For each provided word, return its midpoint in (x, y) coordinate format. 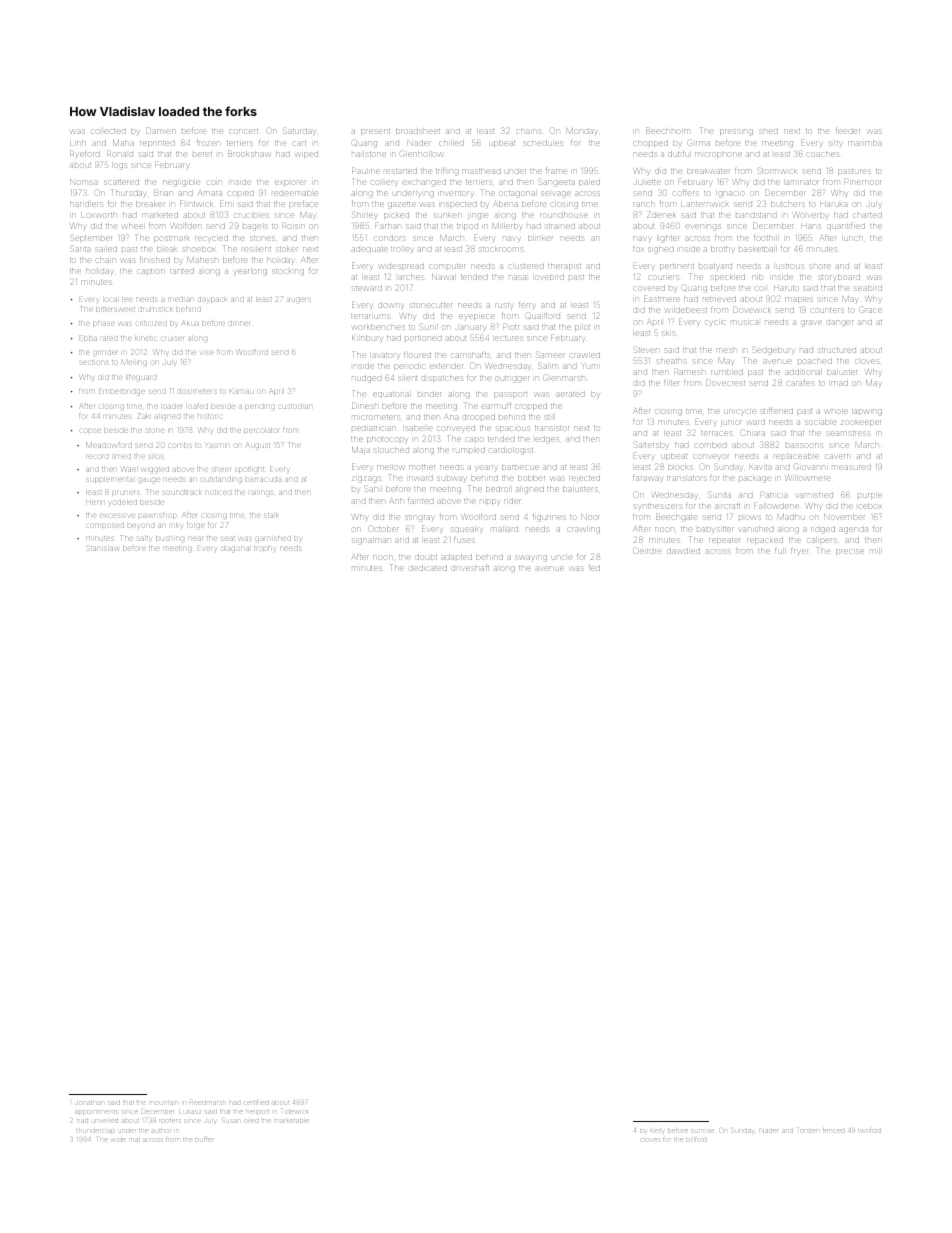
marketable (291, 1121)
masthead (481, 171)
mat (134, 1140)
